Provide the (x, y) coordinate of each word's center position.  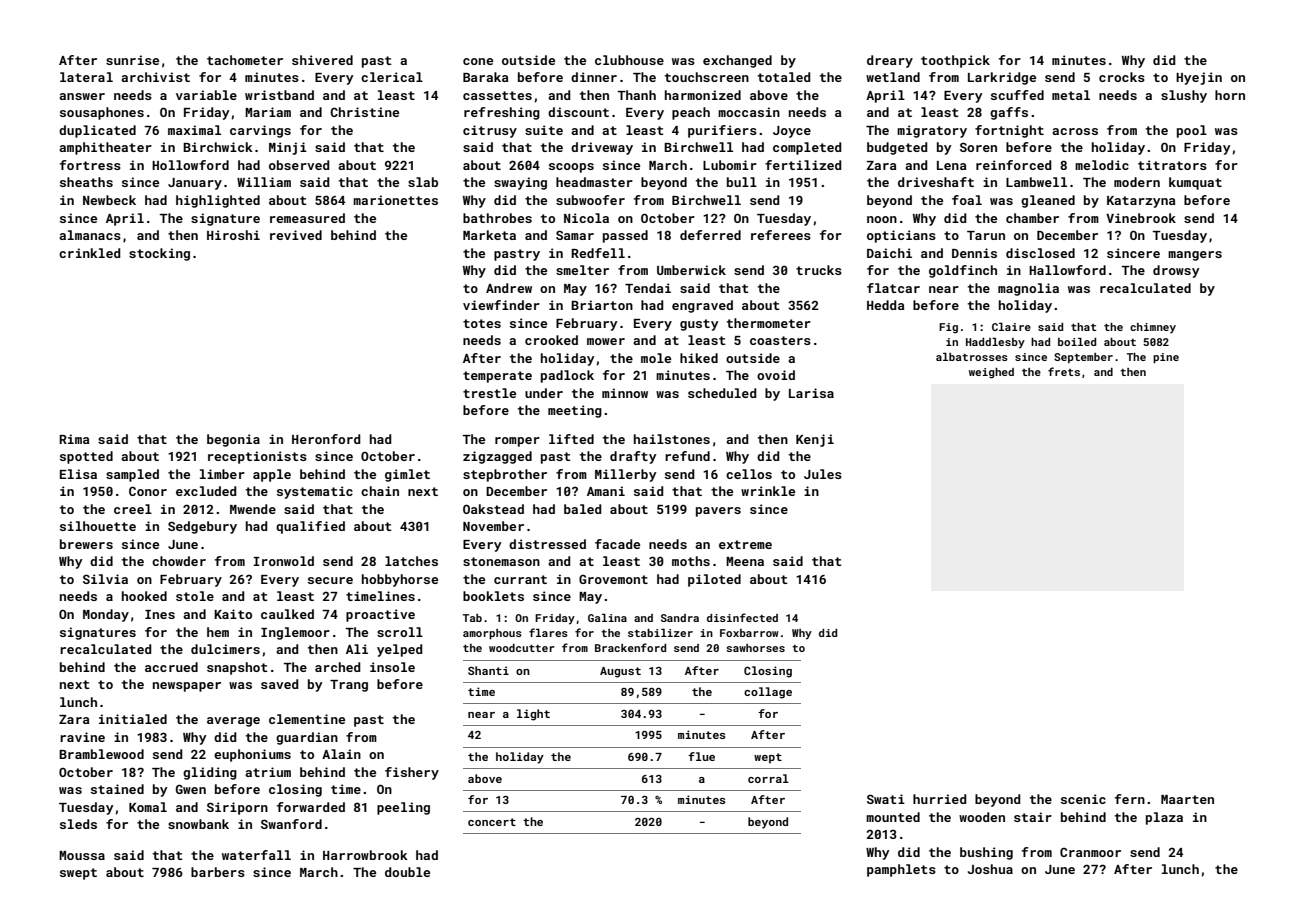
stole (195, 596)
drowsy (1176, 271)
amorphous (492, 634)
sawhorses (755, 648)
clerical (392, 77)
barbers (218, 872)
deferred (710, 235)
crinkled (89, 253)
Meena (745, 561)
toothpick (955, 61)
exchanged (737, 61)
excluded (206, 491)
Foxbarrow (749, 633)
